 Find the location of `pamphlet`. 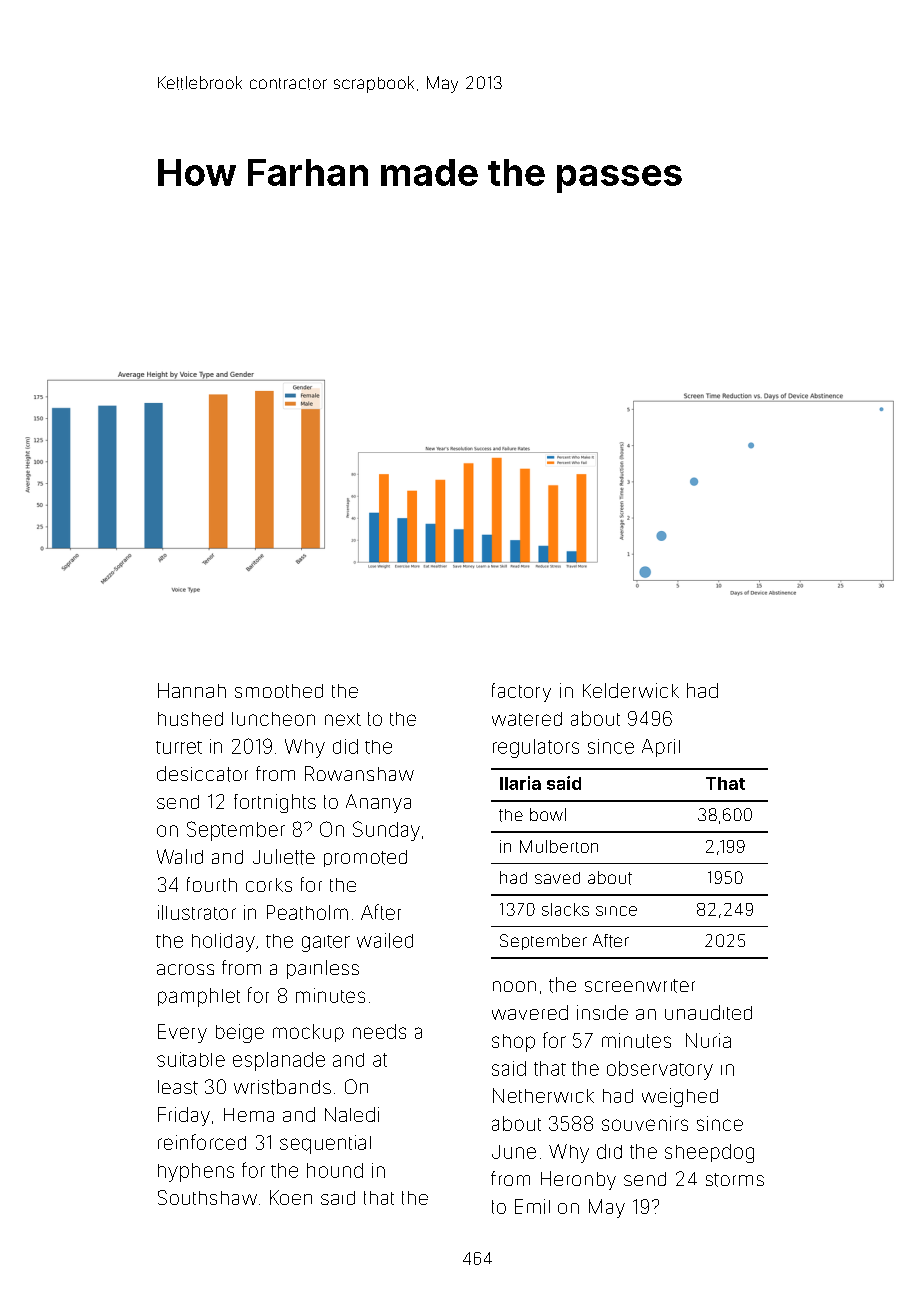

pamphlet is located at coordinates (199, 997).
